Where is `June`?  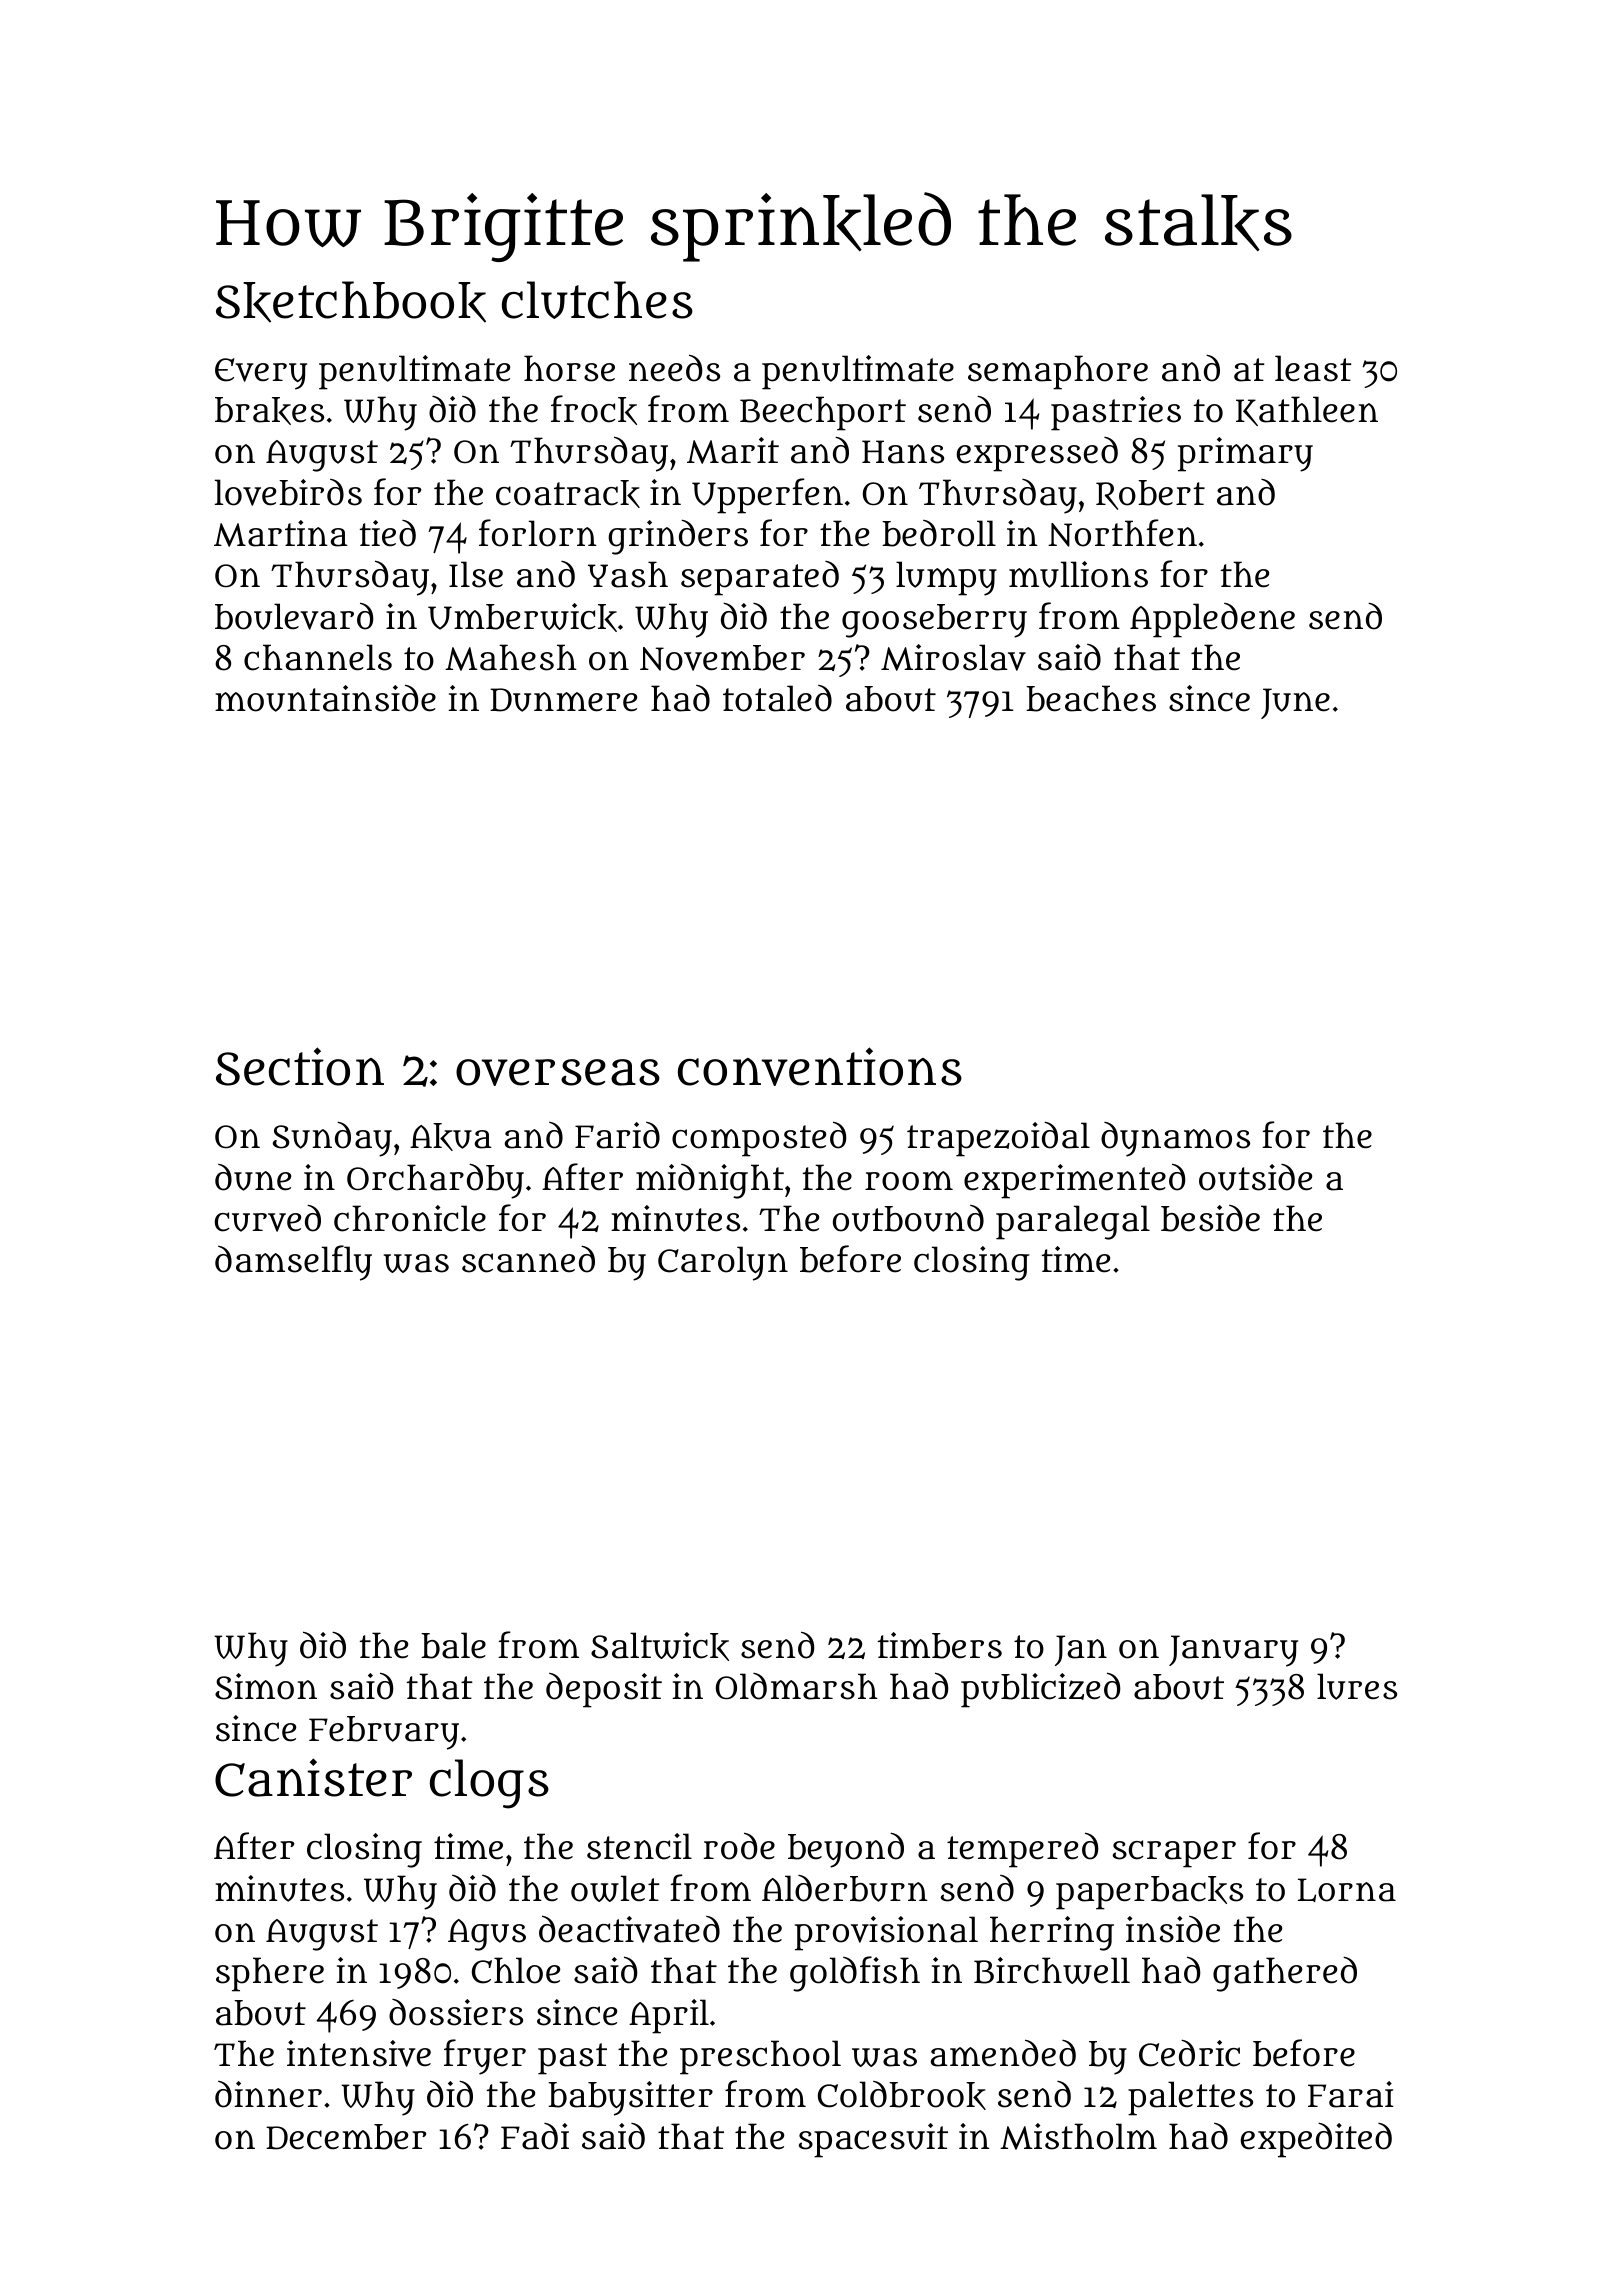
June is located at coordinates (1295, 703).
